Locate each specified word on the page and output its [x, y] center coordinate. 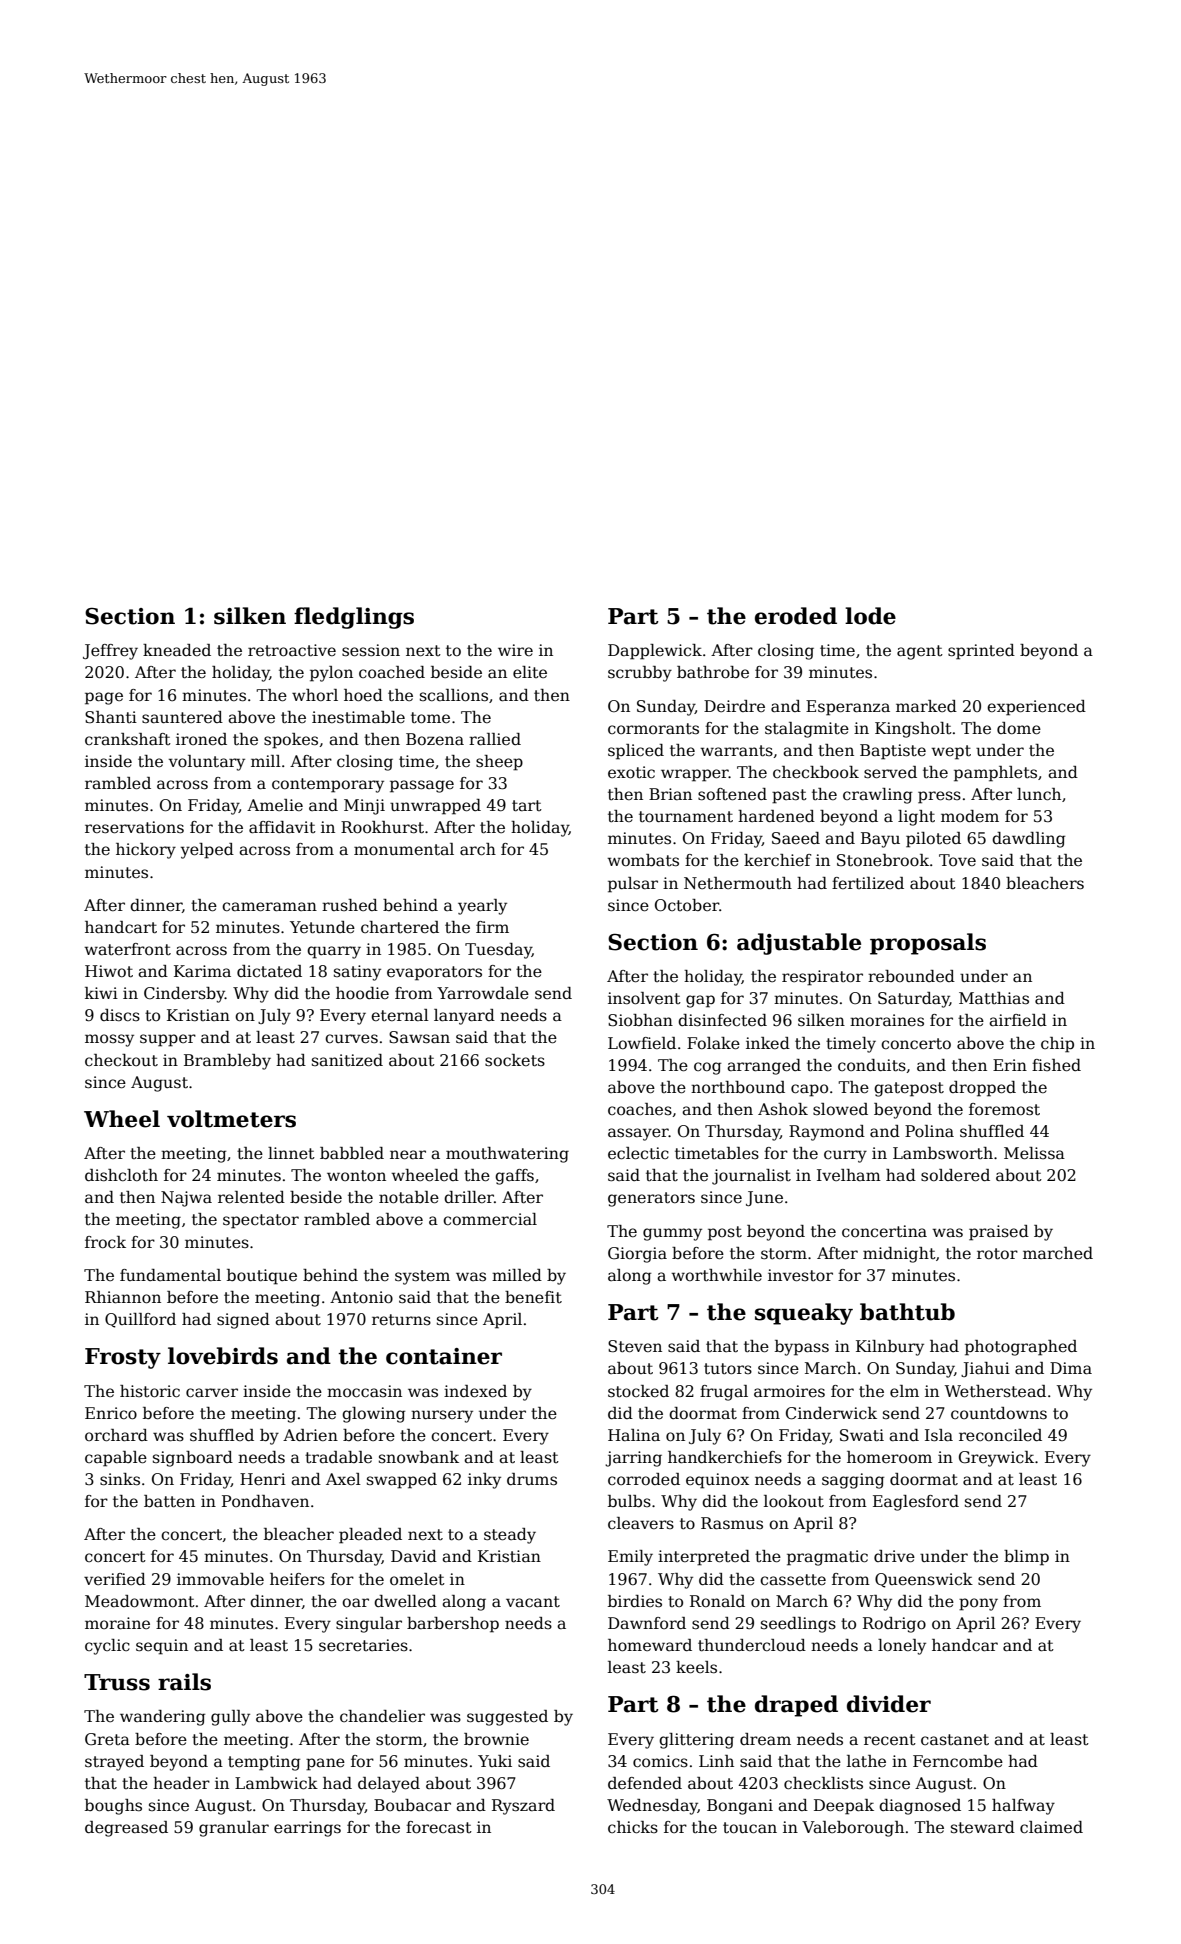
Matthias [994, 998]
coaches [640, 1109]
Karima [202, 971]
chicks [633, 1827]
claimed [1051, 1827]
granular [234, 1829]
